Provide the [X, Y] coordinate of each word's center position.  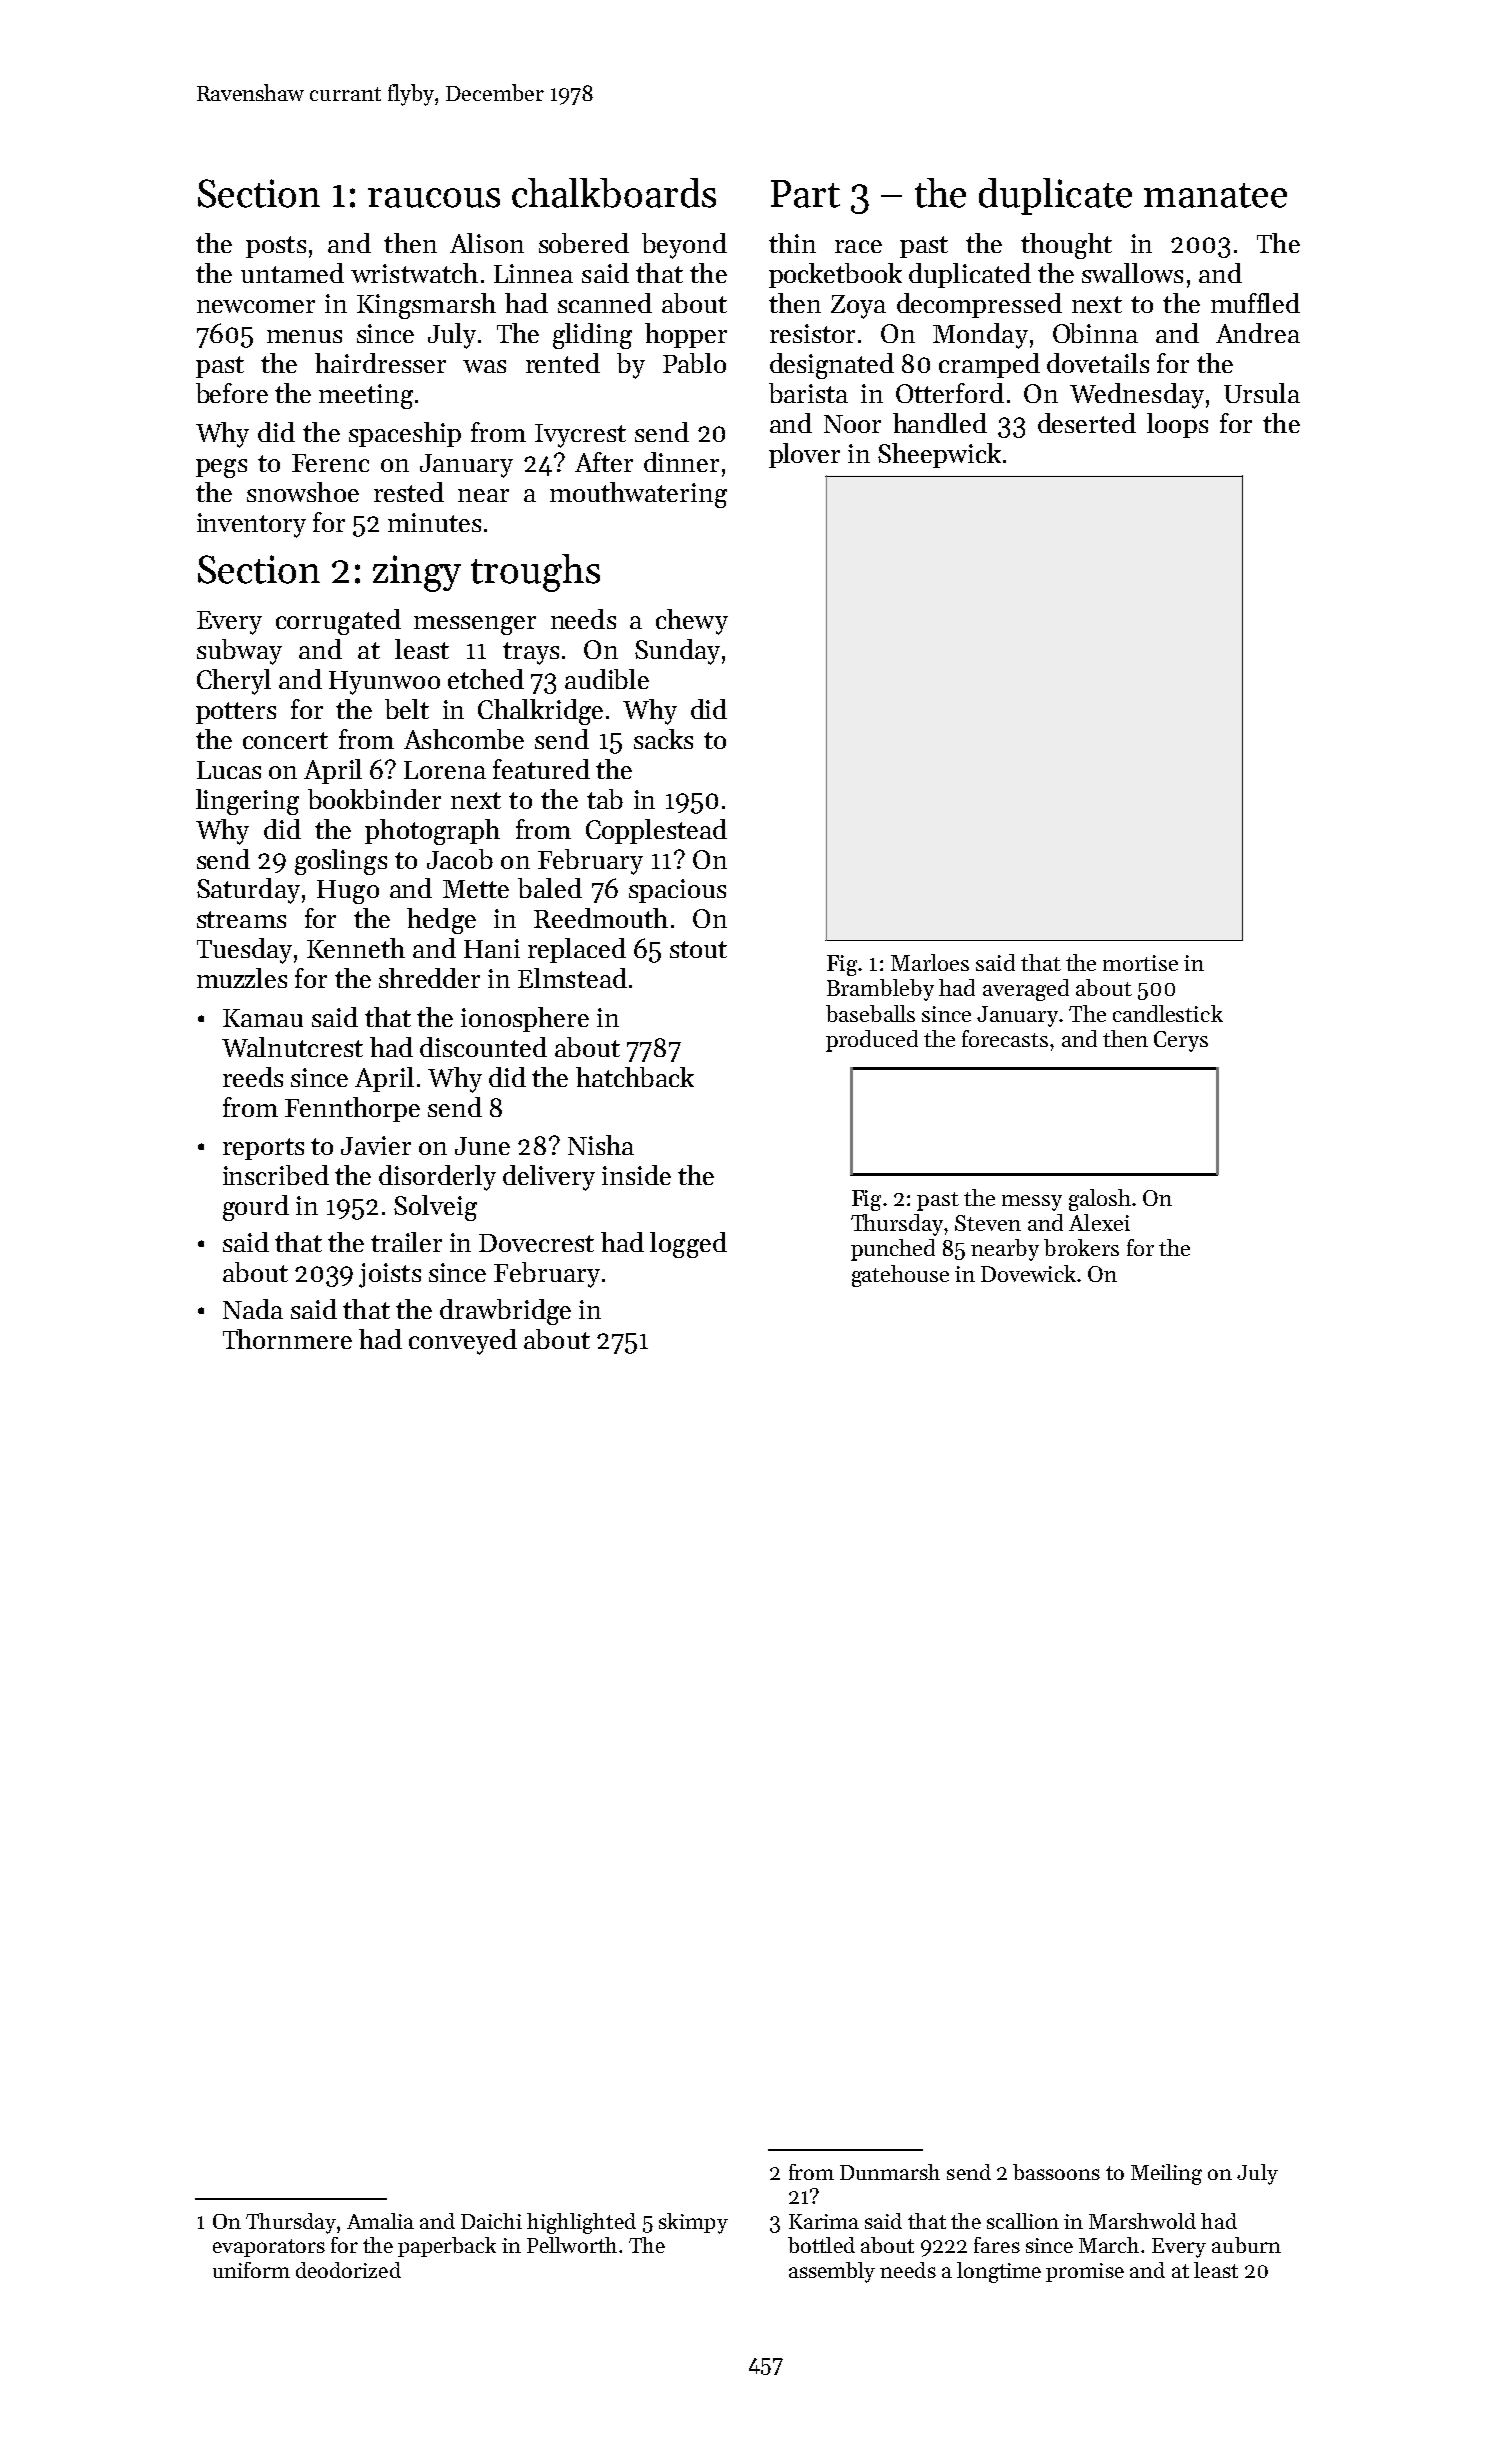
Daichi [491, 2221]
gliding [592, 336]
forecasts [1005, 1038]
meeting [366, 396]
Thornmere [287, 1339]
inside [636, 1175]
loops [1177, 425]
